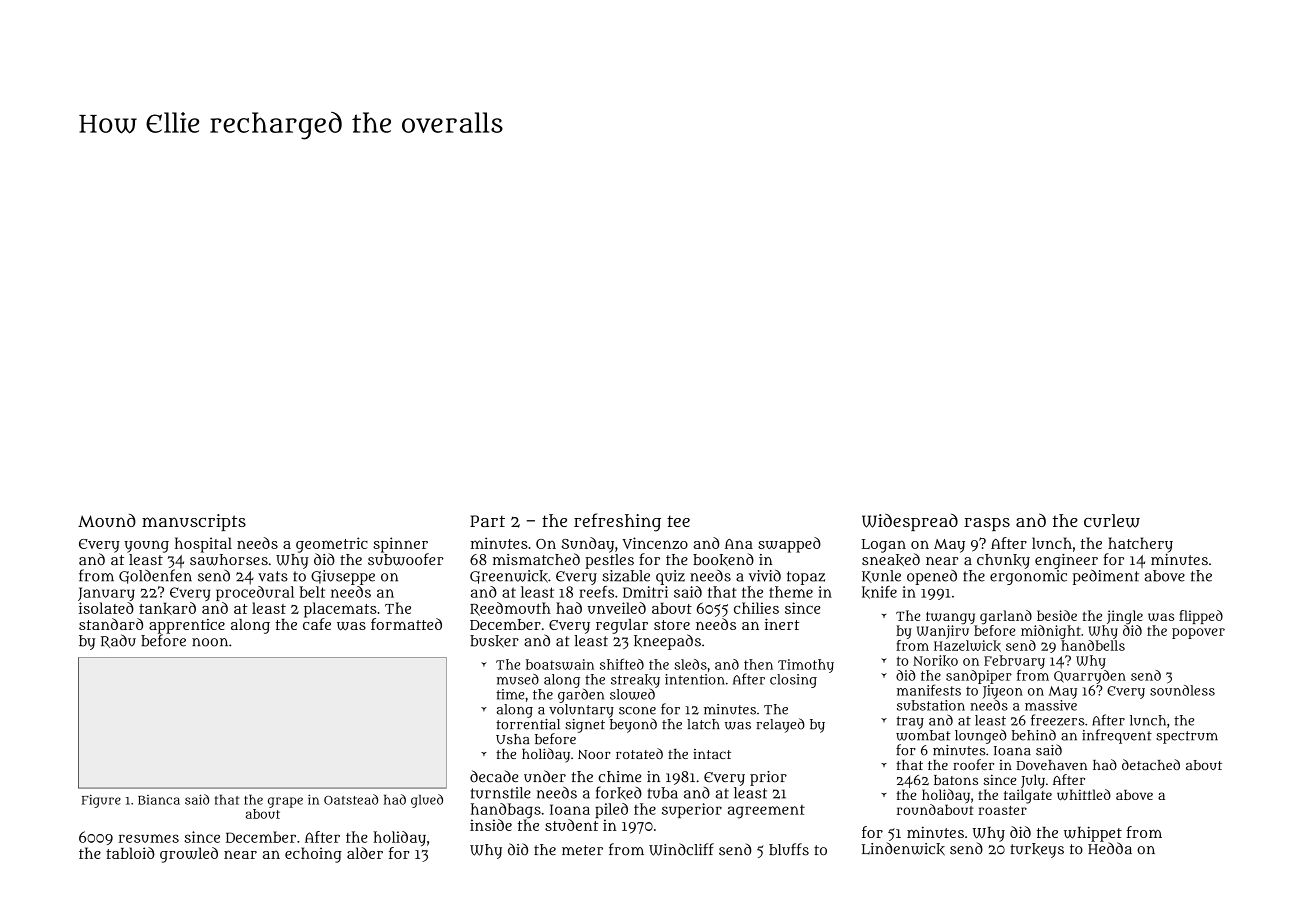 The width and height of the screenshot is (1308, 924). What do you see at coordinates (633, 725) in the screenshot?
I see `beyond` at bounding box center [633, 725].
